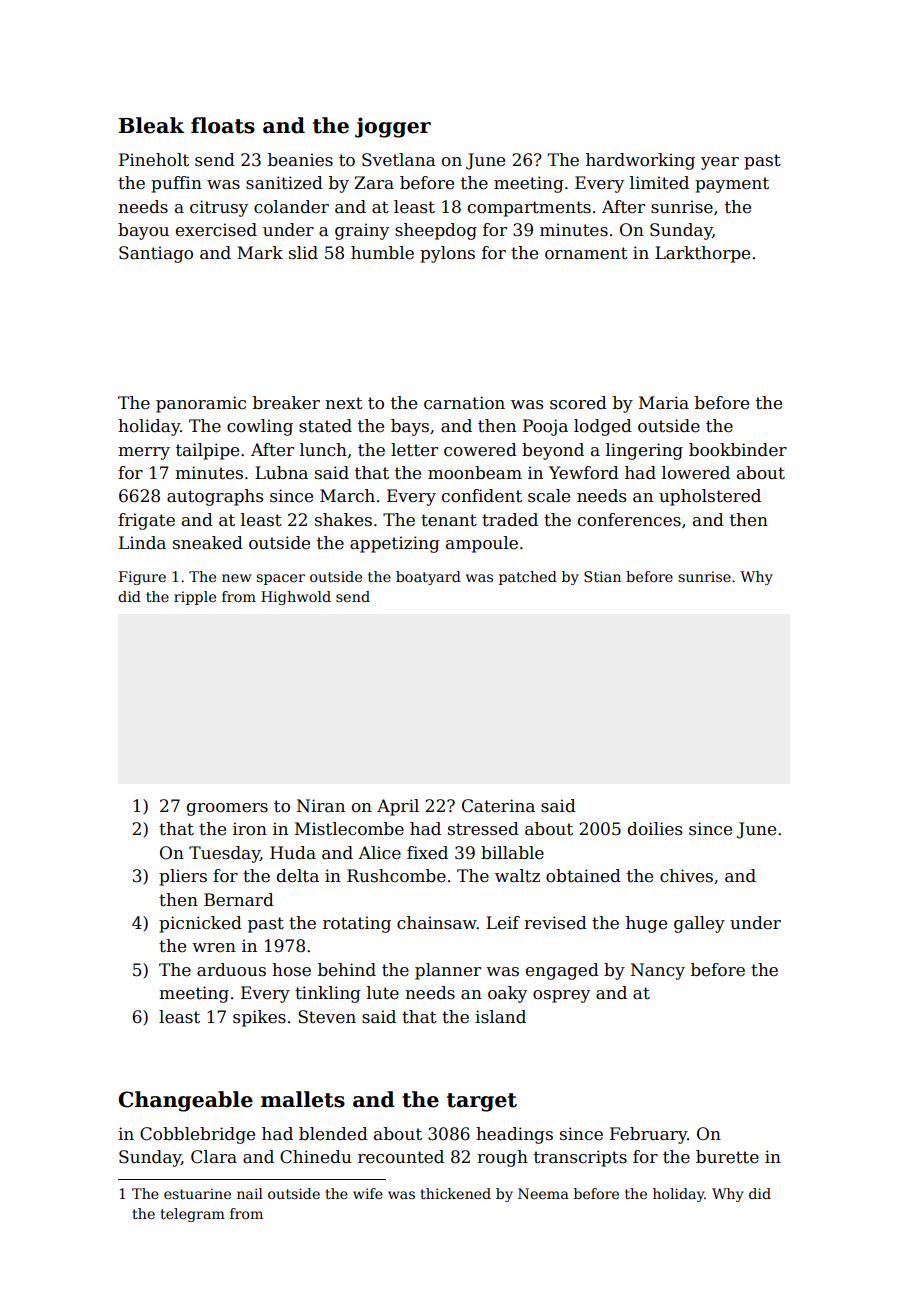 The image size is (908, 1316). What do you see at coordinates (664, 403) in the screenshot?
I see `Maria` at bounding box center [664, 403].
